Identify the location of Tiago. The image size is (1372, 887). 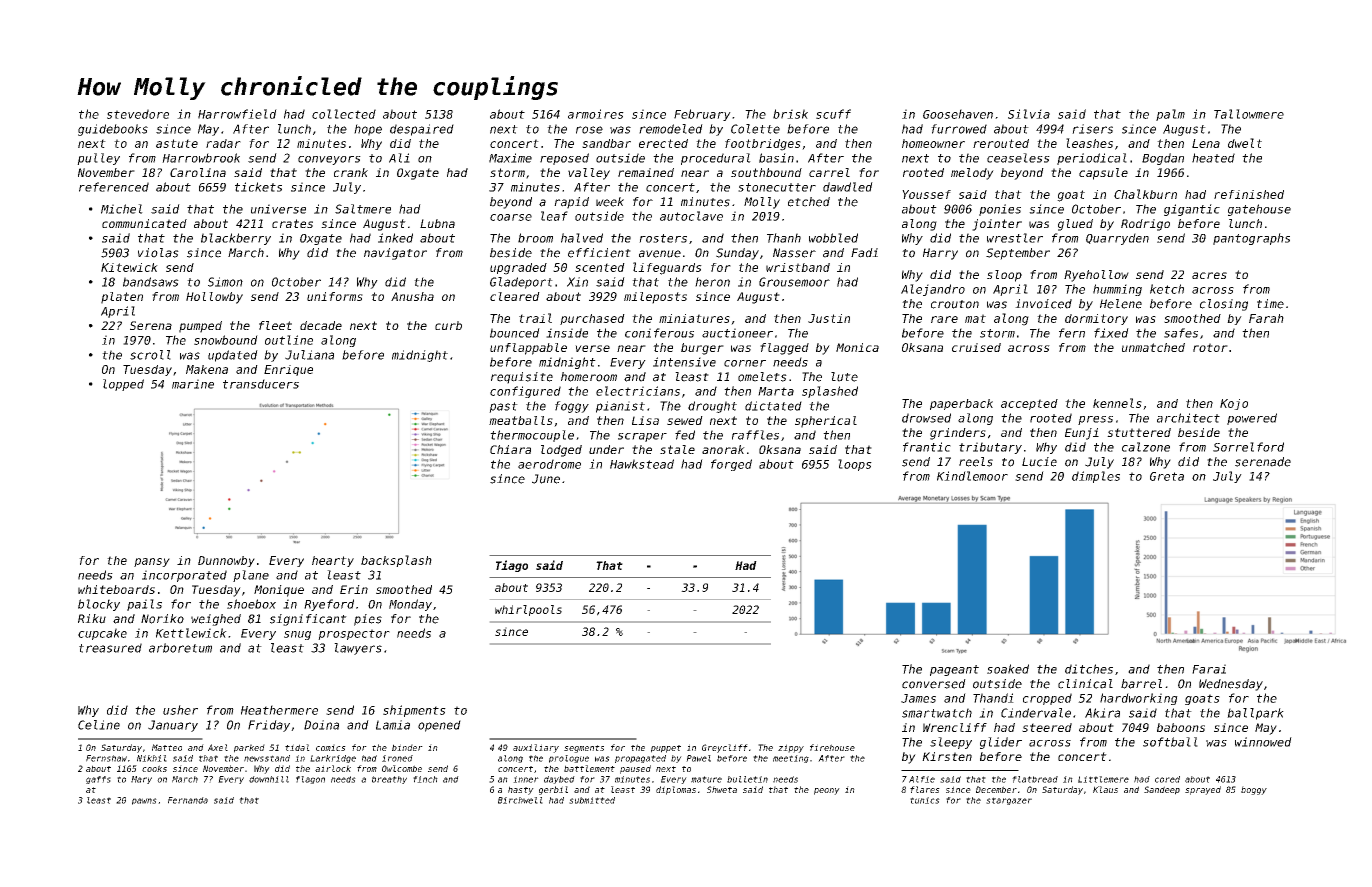
(512, 566).
